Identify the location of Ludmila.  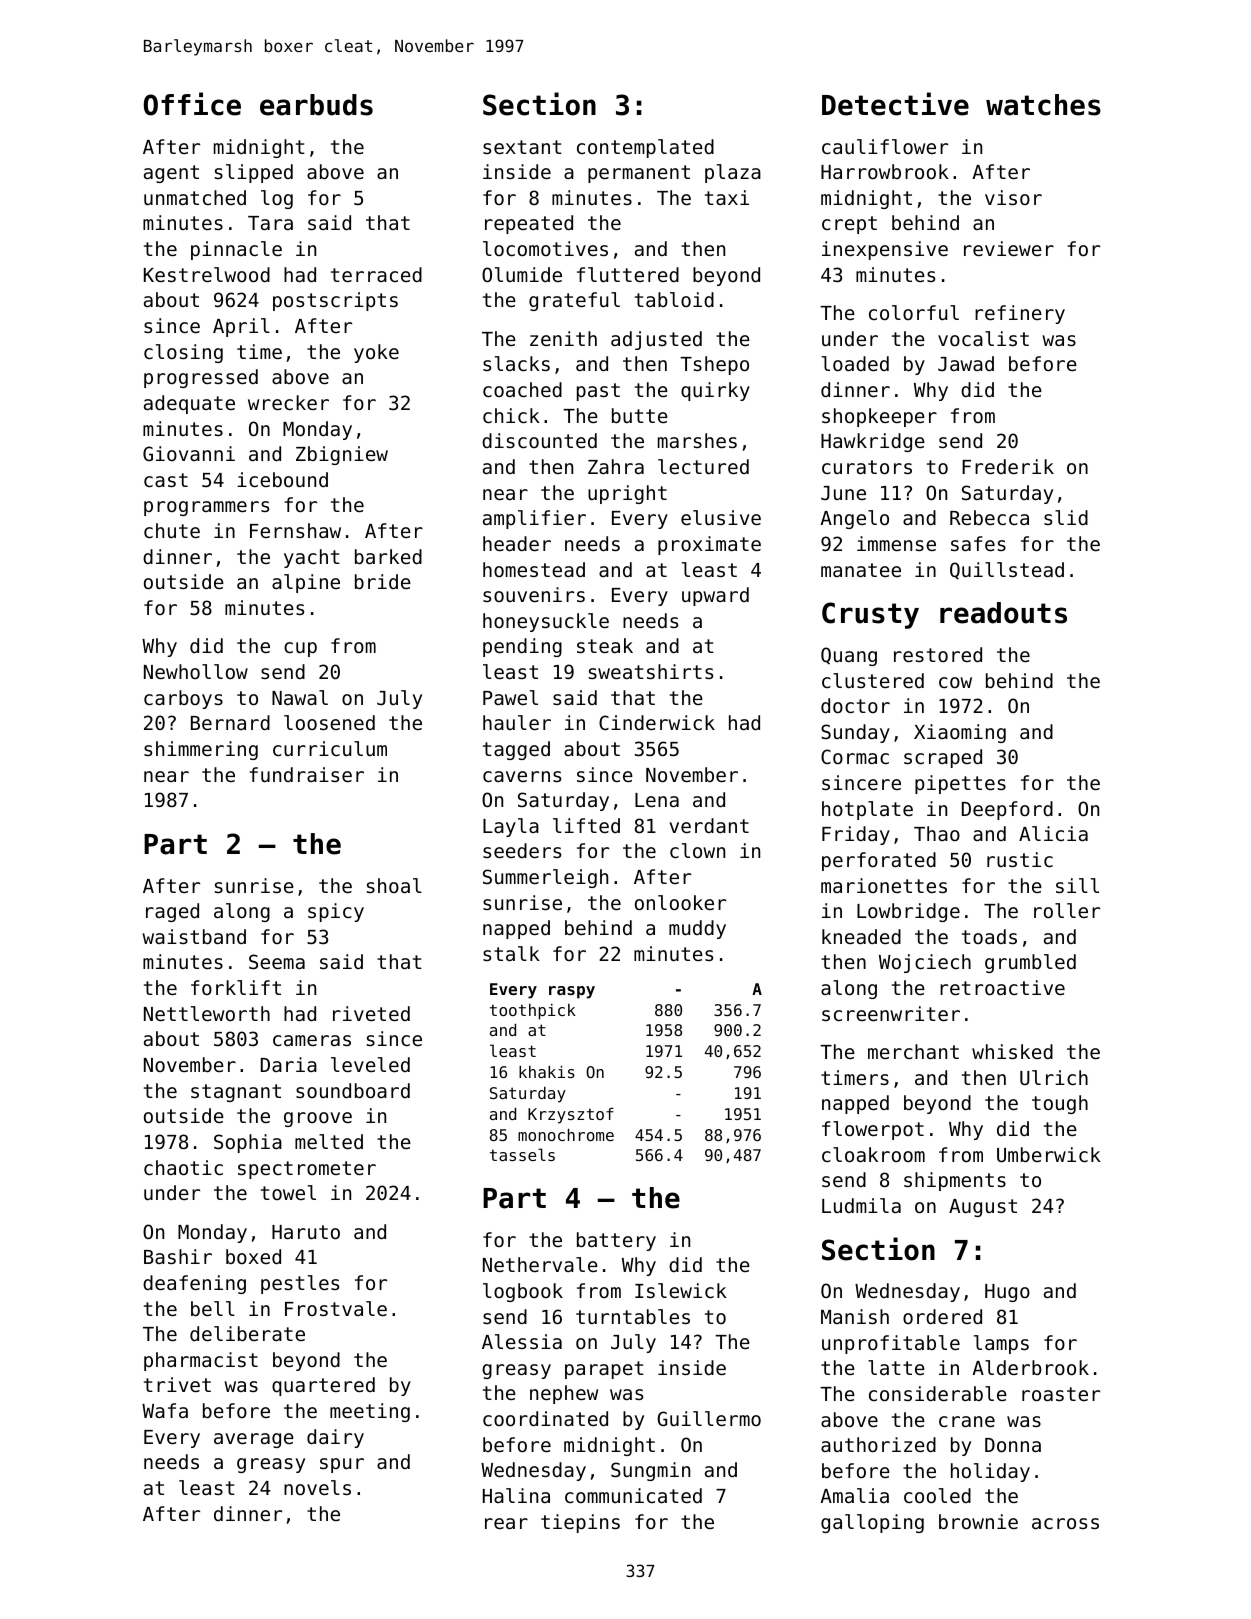
(861, 1205).
